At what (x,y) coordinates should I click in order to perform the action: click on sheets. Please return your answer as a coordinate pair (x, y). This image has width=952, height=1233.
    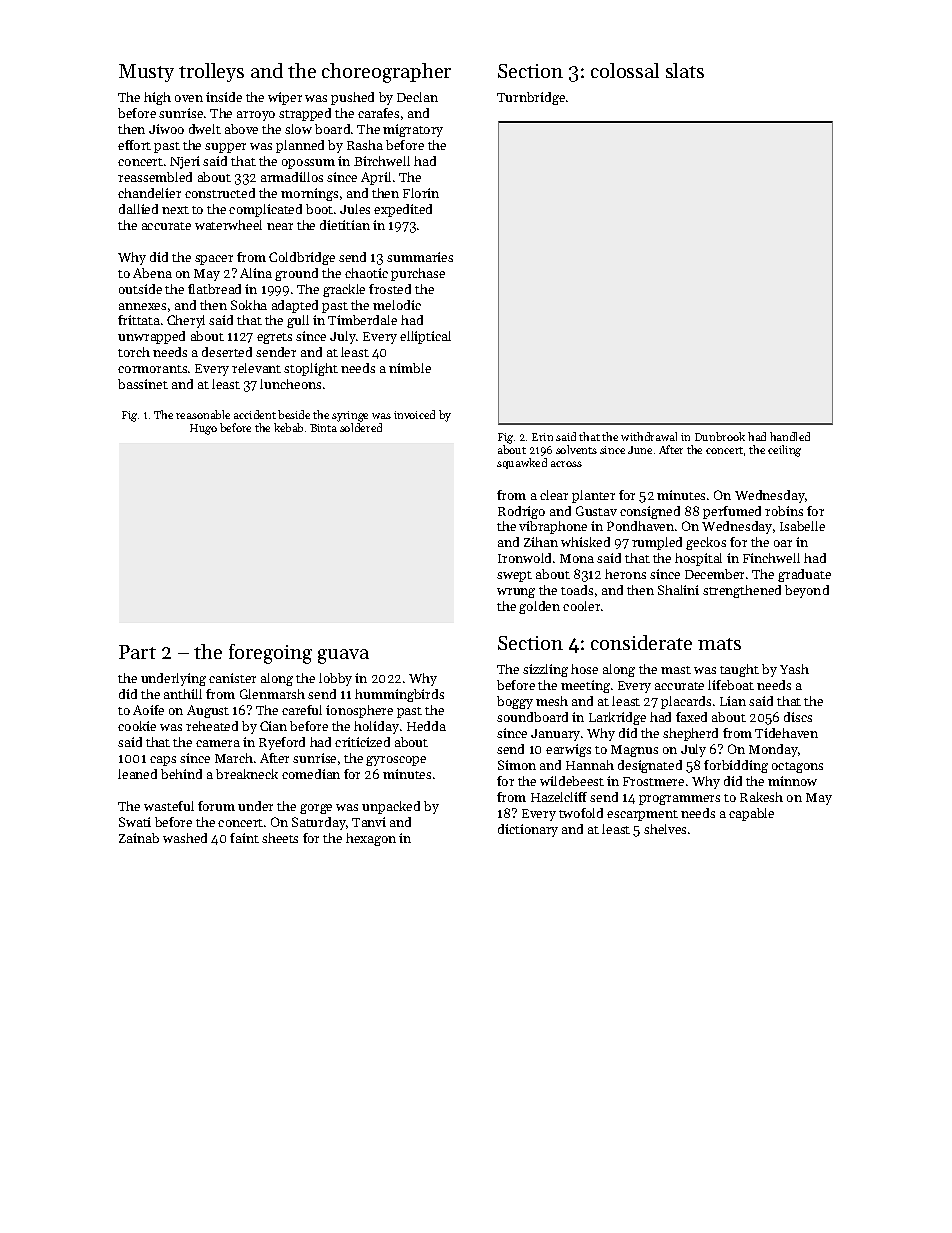
    Looking at the image, I should click on (280, 838).
